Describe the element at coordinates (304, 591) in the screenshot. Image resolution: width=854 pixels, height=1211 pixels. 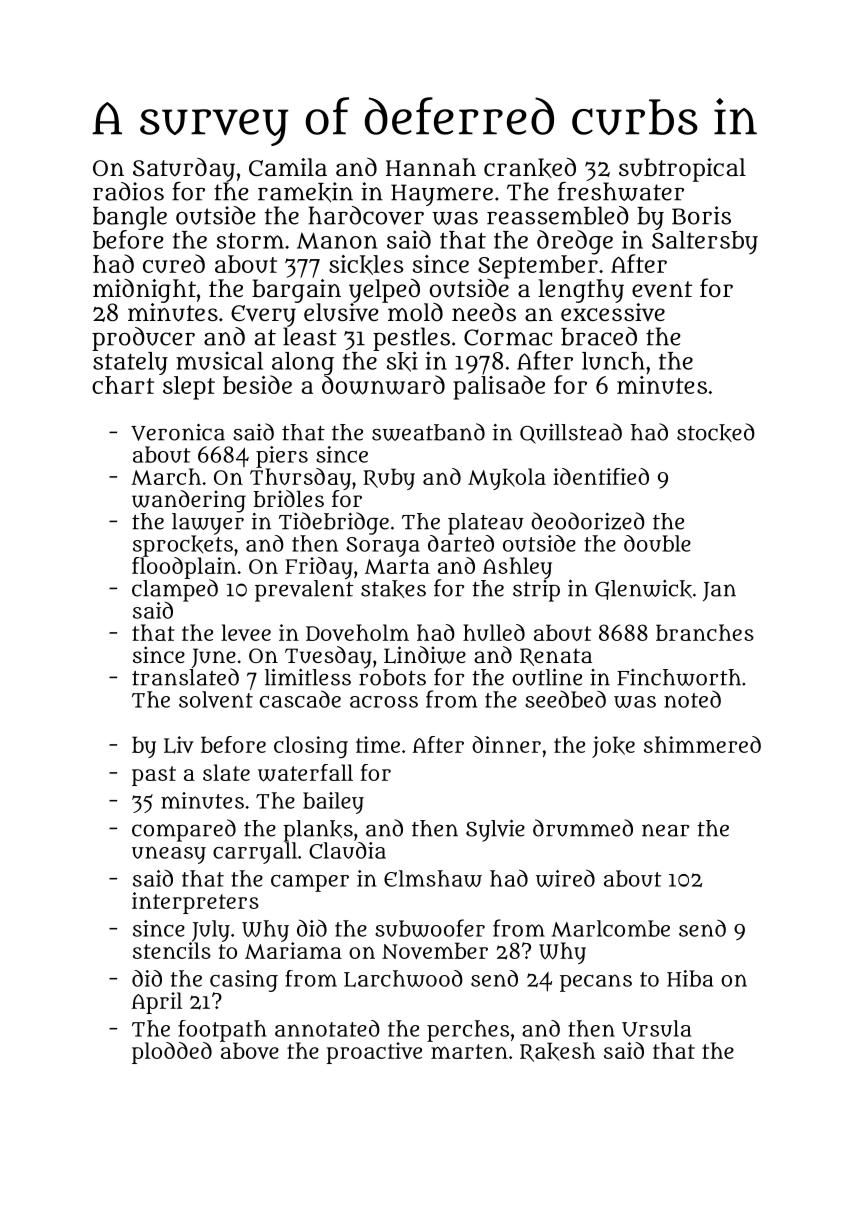
I see `prevalent` at that location.
